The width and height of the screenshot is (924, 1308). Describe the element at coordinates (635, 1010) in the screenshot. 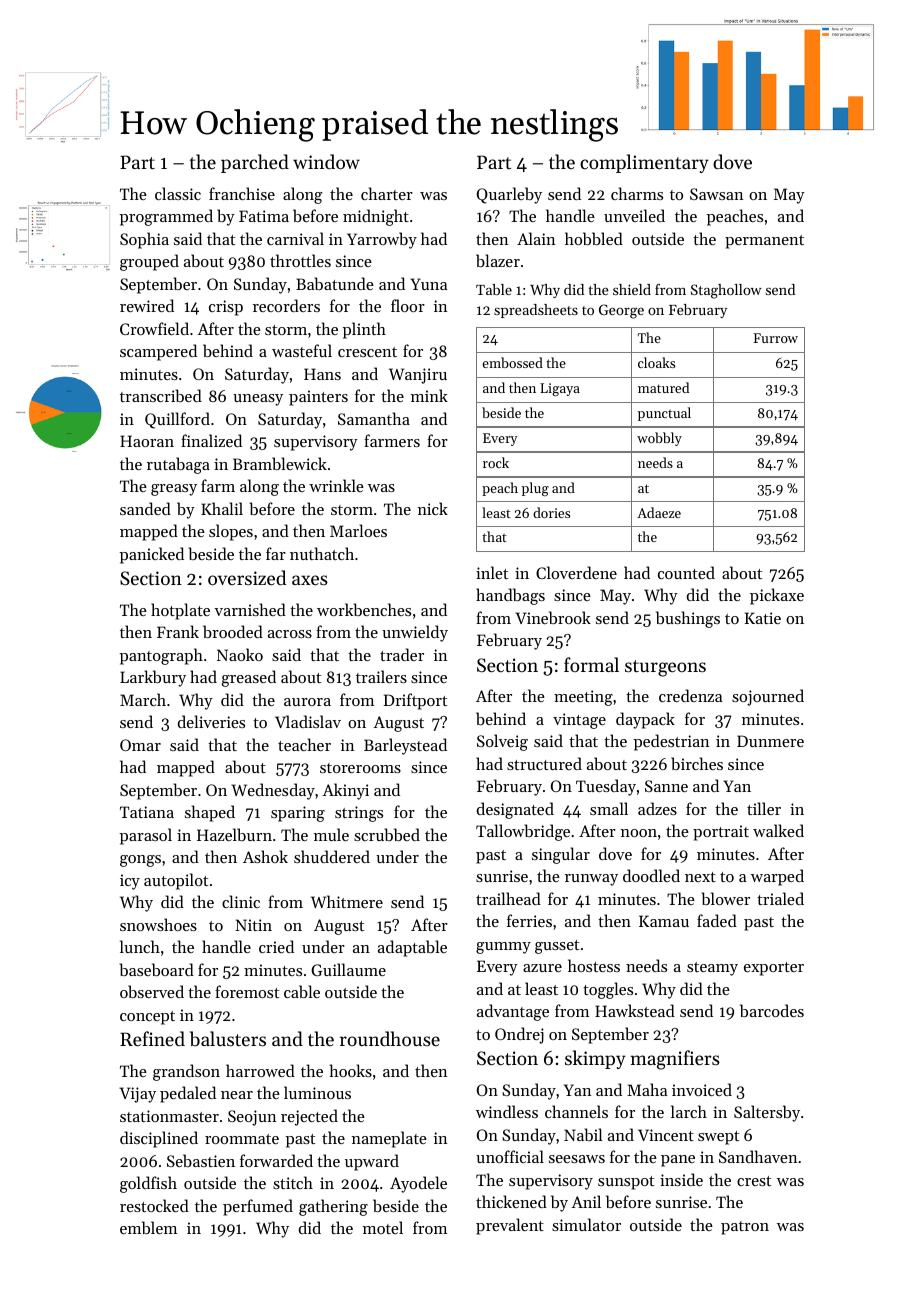

I see `Hawkstead` at that location.
